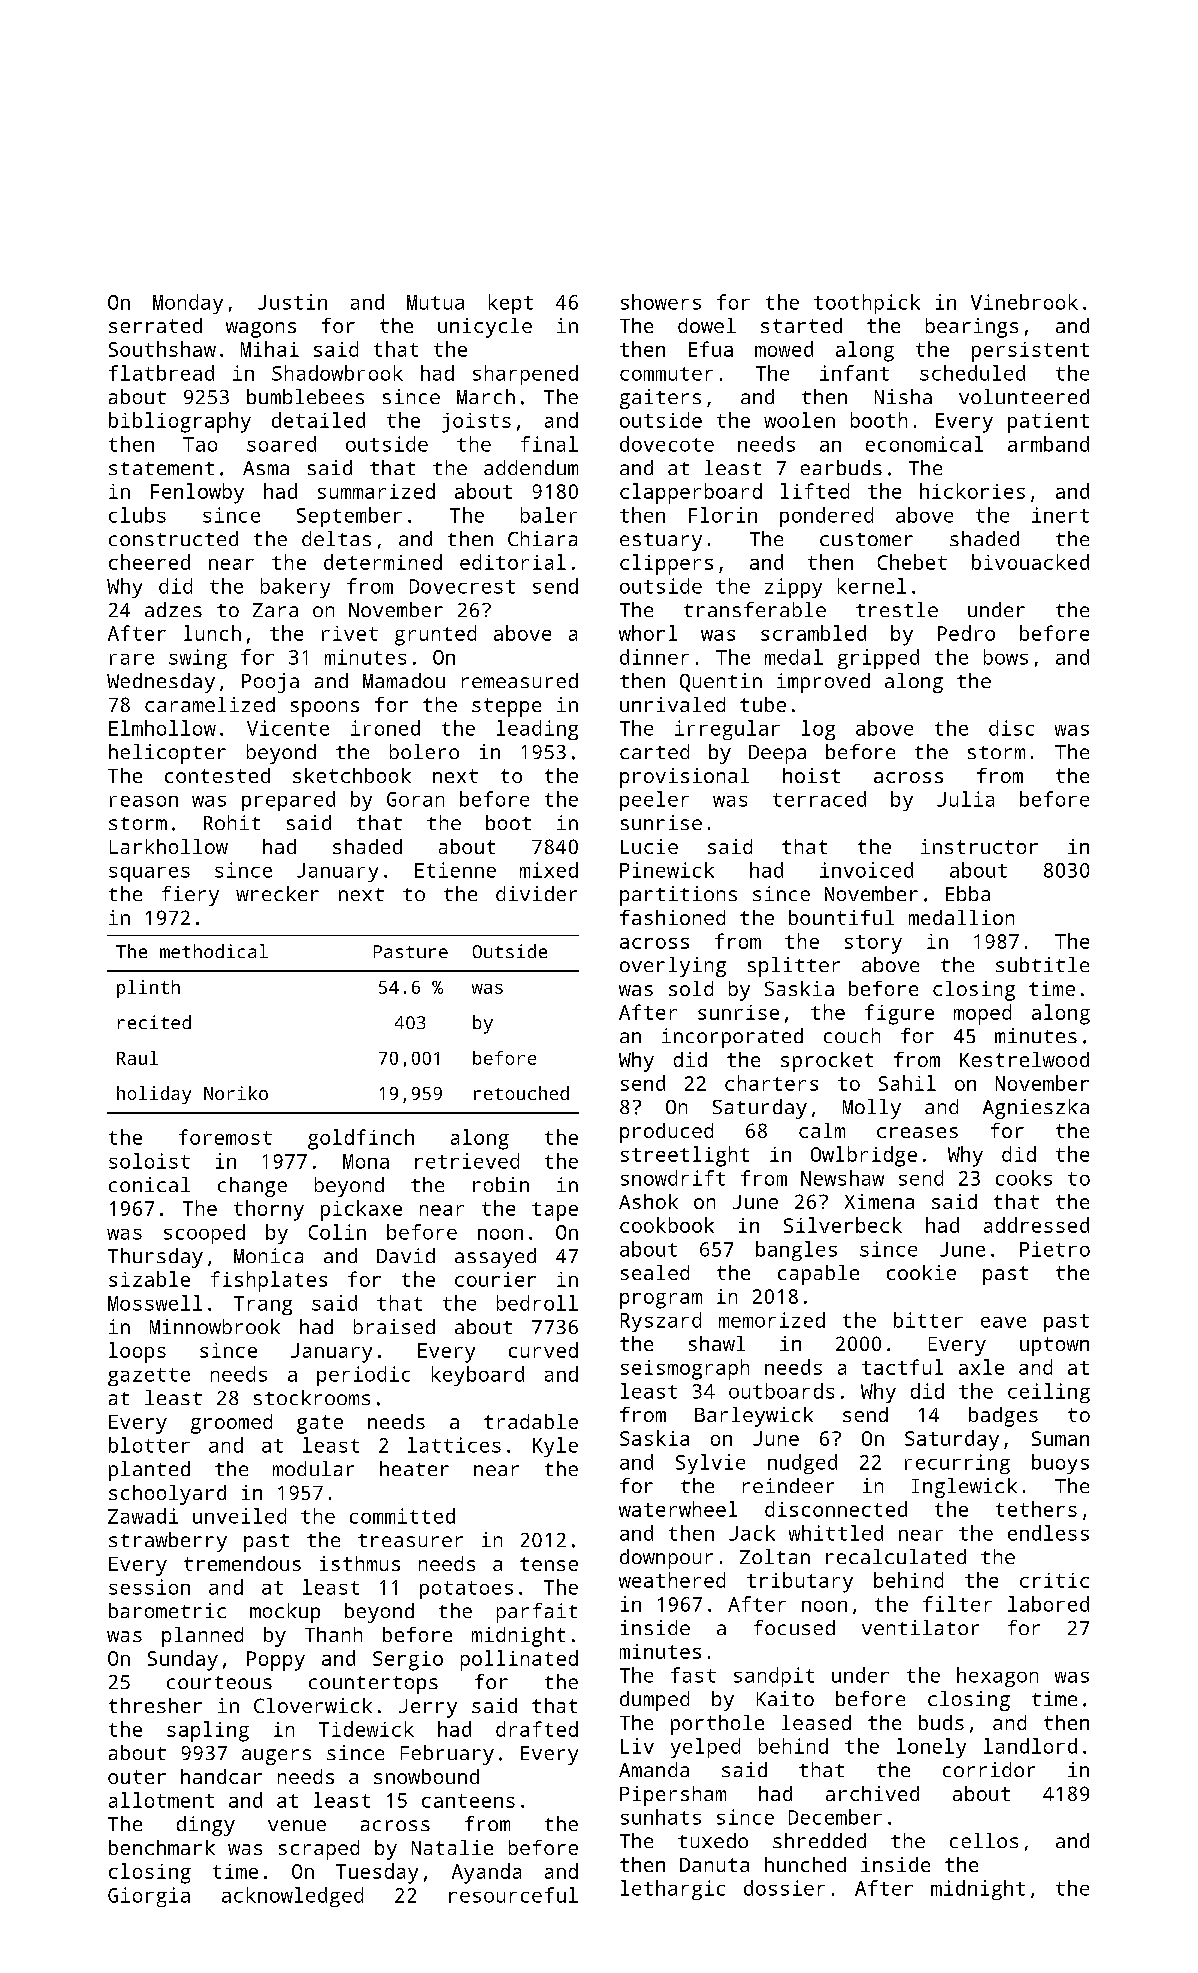  What do you see at coordinates (667, 1225) in the page?
I see `cookbook` at bounding box center [667, 1225].
